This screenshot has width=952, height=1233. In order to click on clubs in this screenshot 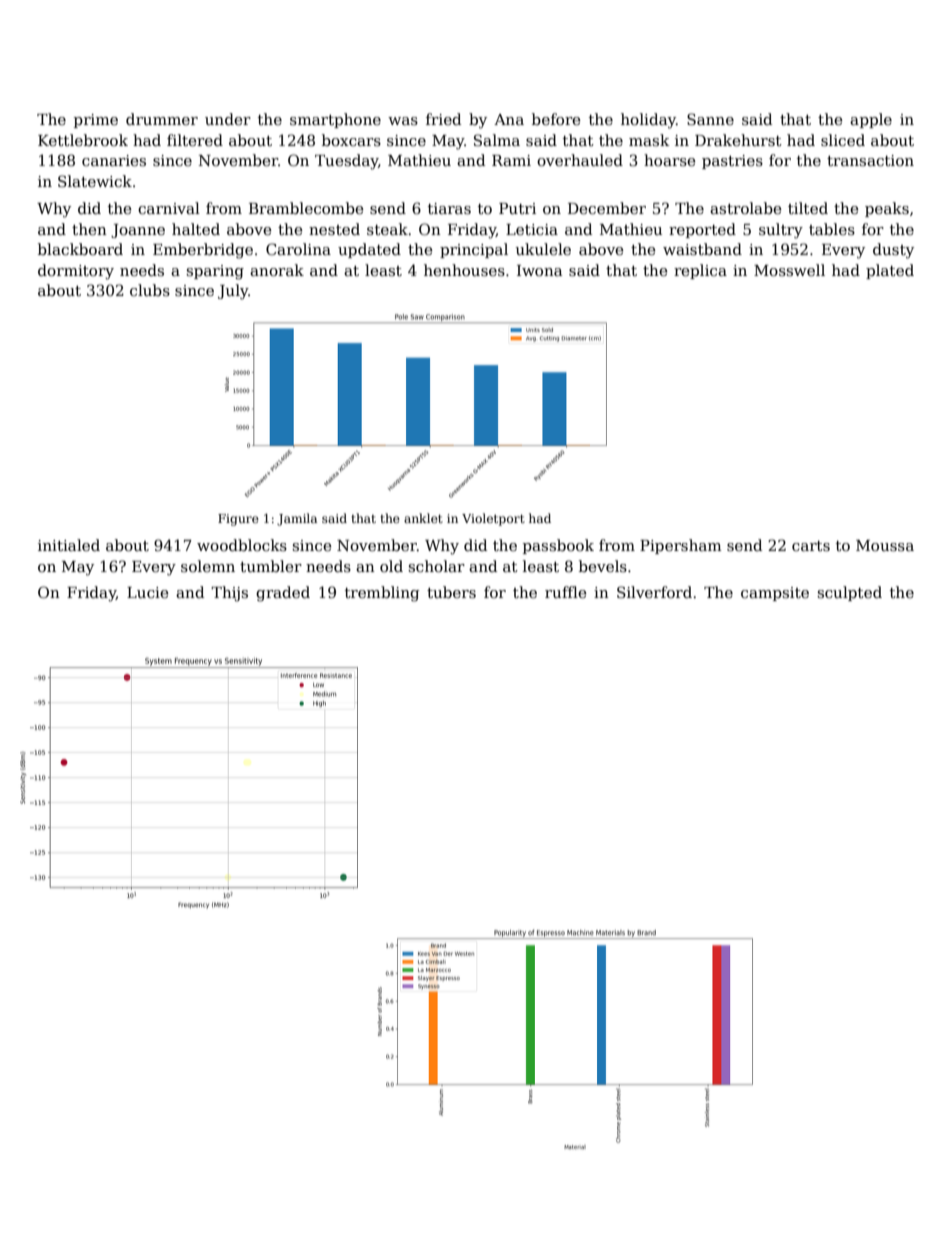, I will do `click(150, 290)`.
